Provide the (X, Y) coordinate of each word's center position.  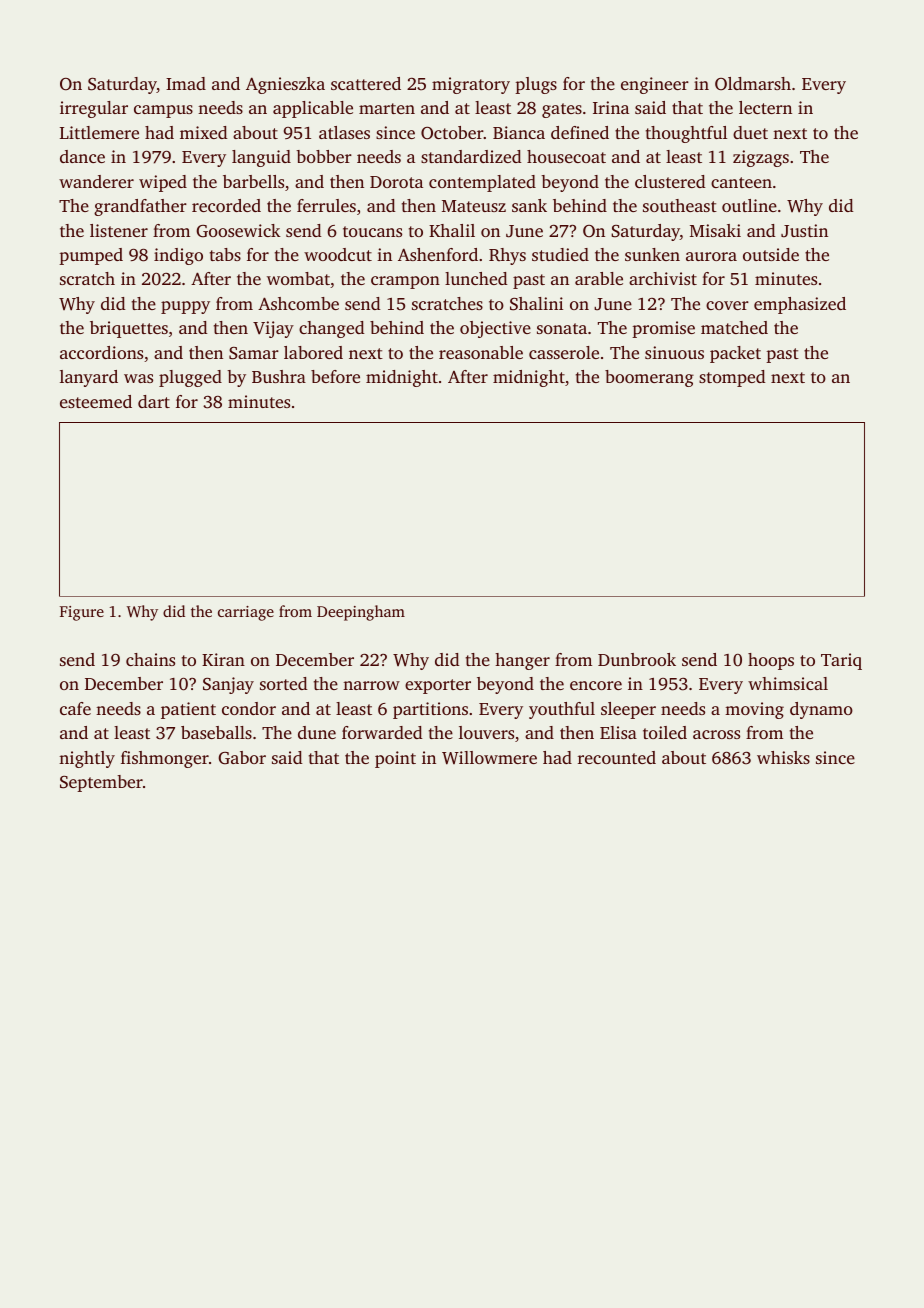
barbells (253, 181)
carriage (246, 613)
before (335, 376)
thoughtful (686, 134)
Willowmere (489, 758)
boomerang (649, 378)
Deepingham (361, 613)
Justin (804, 231)
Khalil (452, 230)
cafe (75, 708)
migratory (471, 85)
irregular (94, 109)
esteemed (96, 401)
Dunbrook (637, 659)
